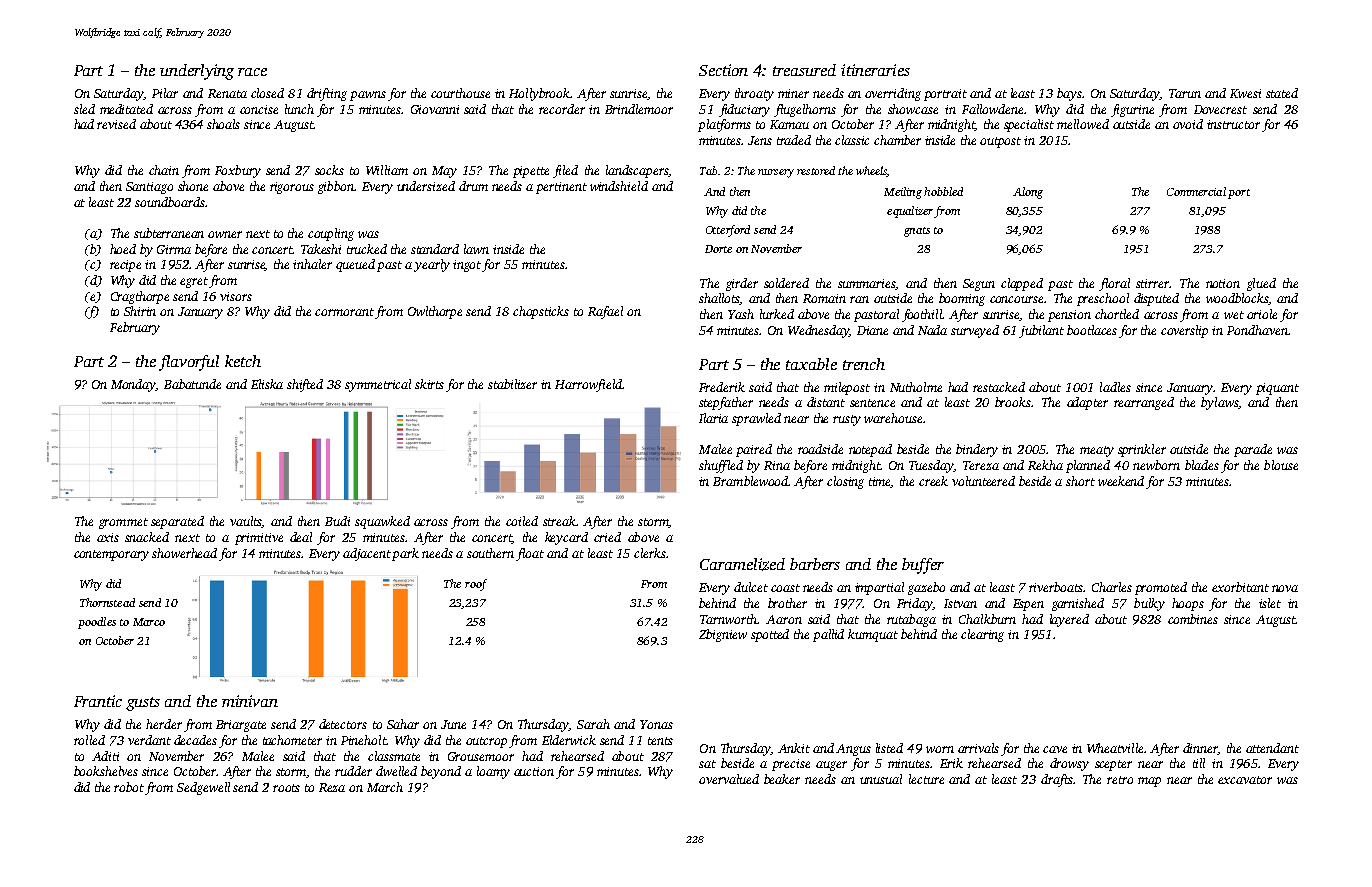 This page has width=1372, height=887. Describe the element at coordinates (1045, 465) in the page. I see `Rekha` at that location.
